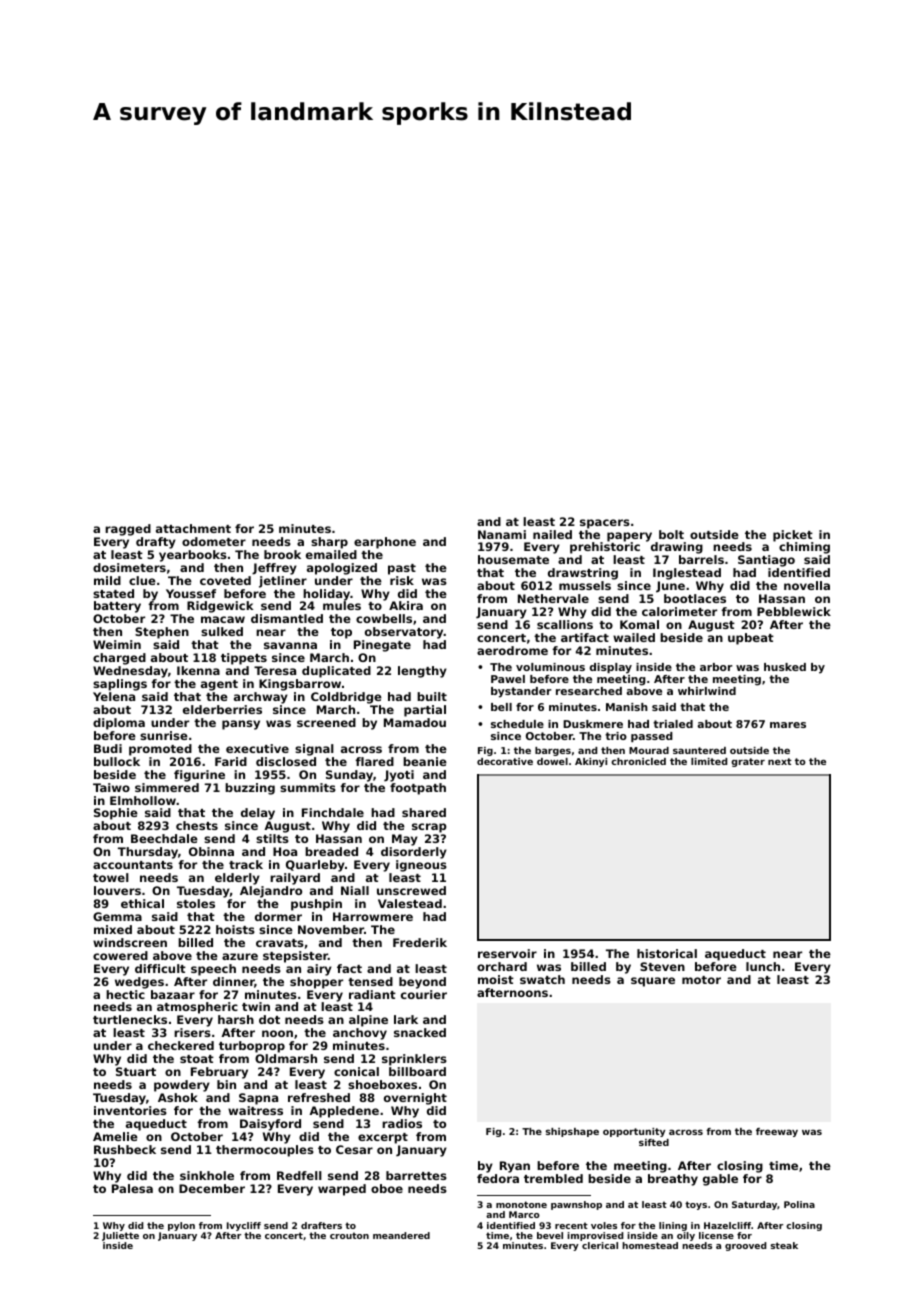 The width and height of the document is (924, 1308). Describe the element at coordinates (120, 1236) in the document. I see `Juliette` at that location.
